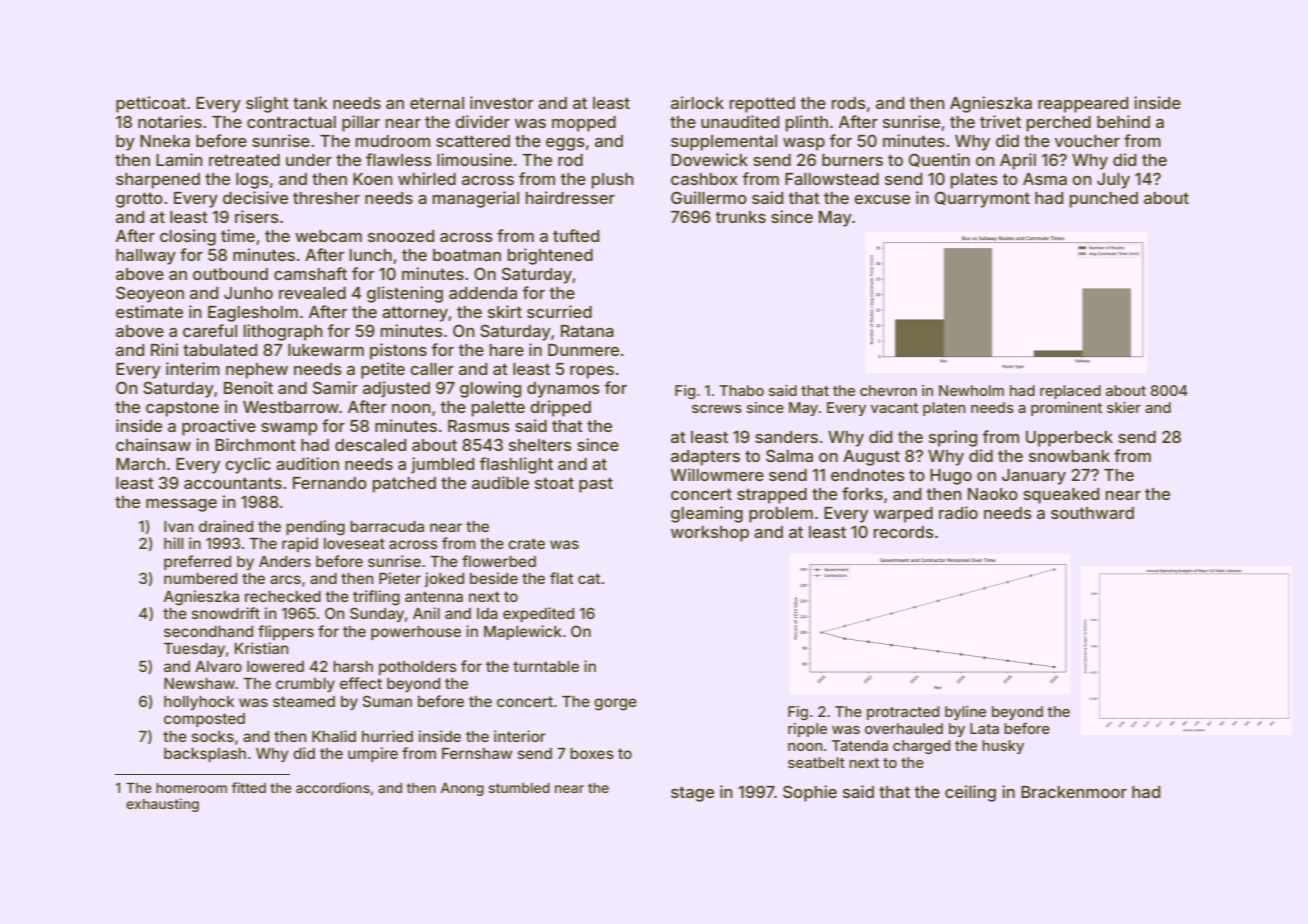 The image size is (1308, 924). I want to click on airlock, so click(697, 102).
